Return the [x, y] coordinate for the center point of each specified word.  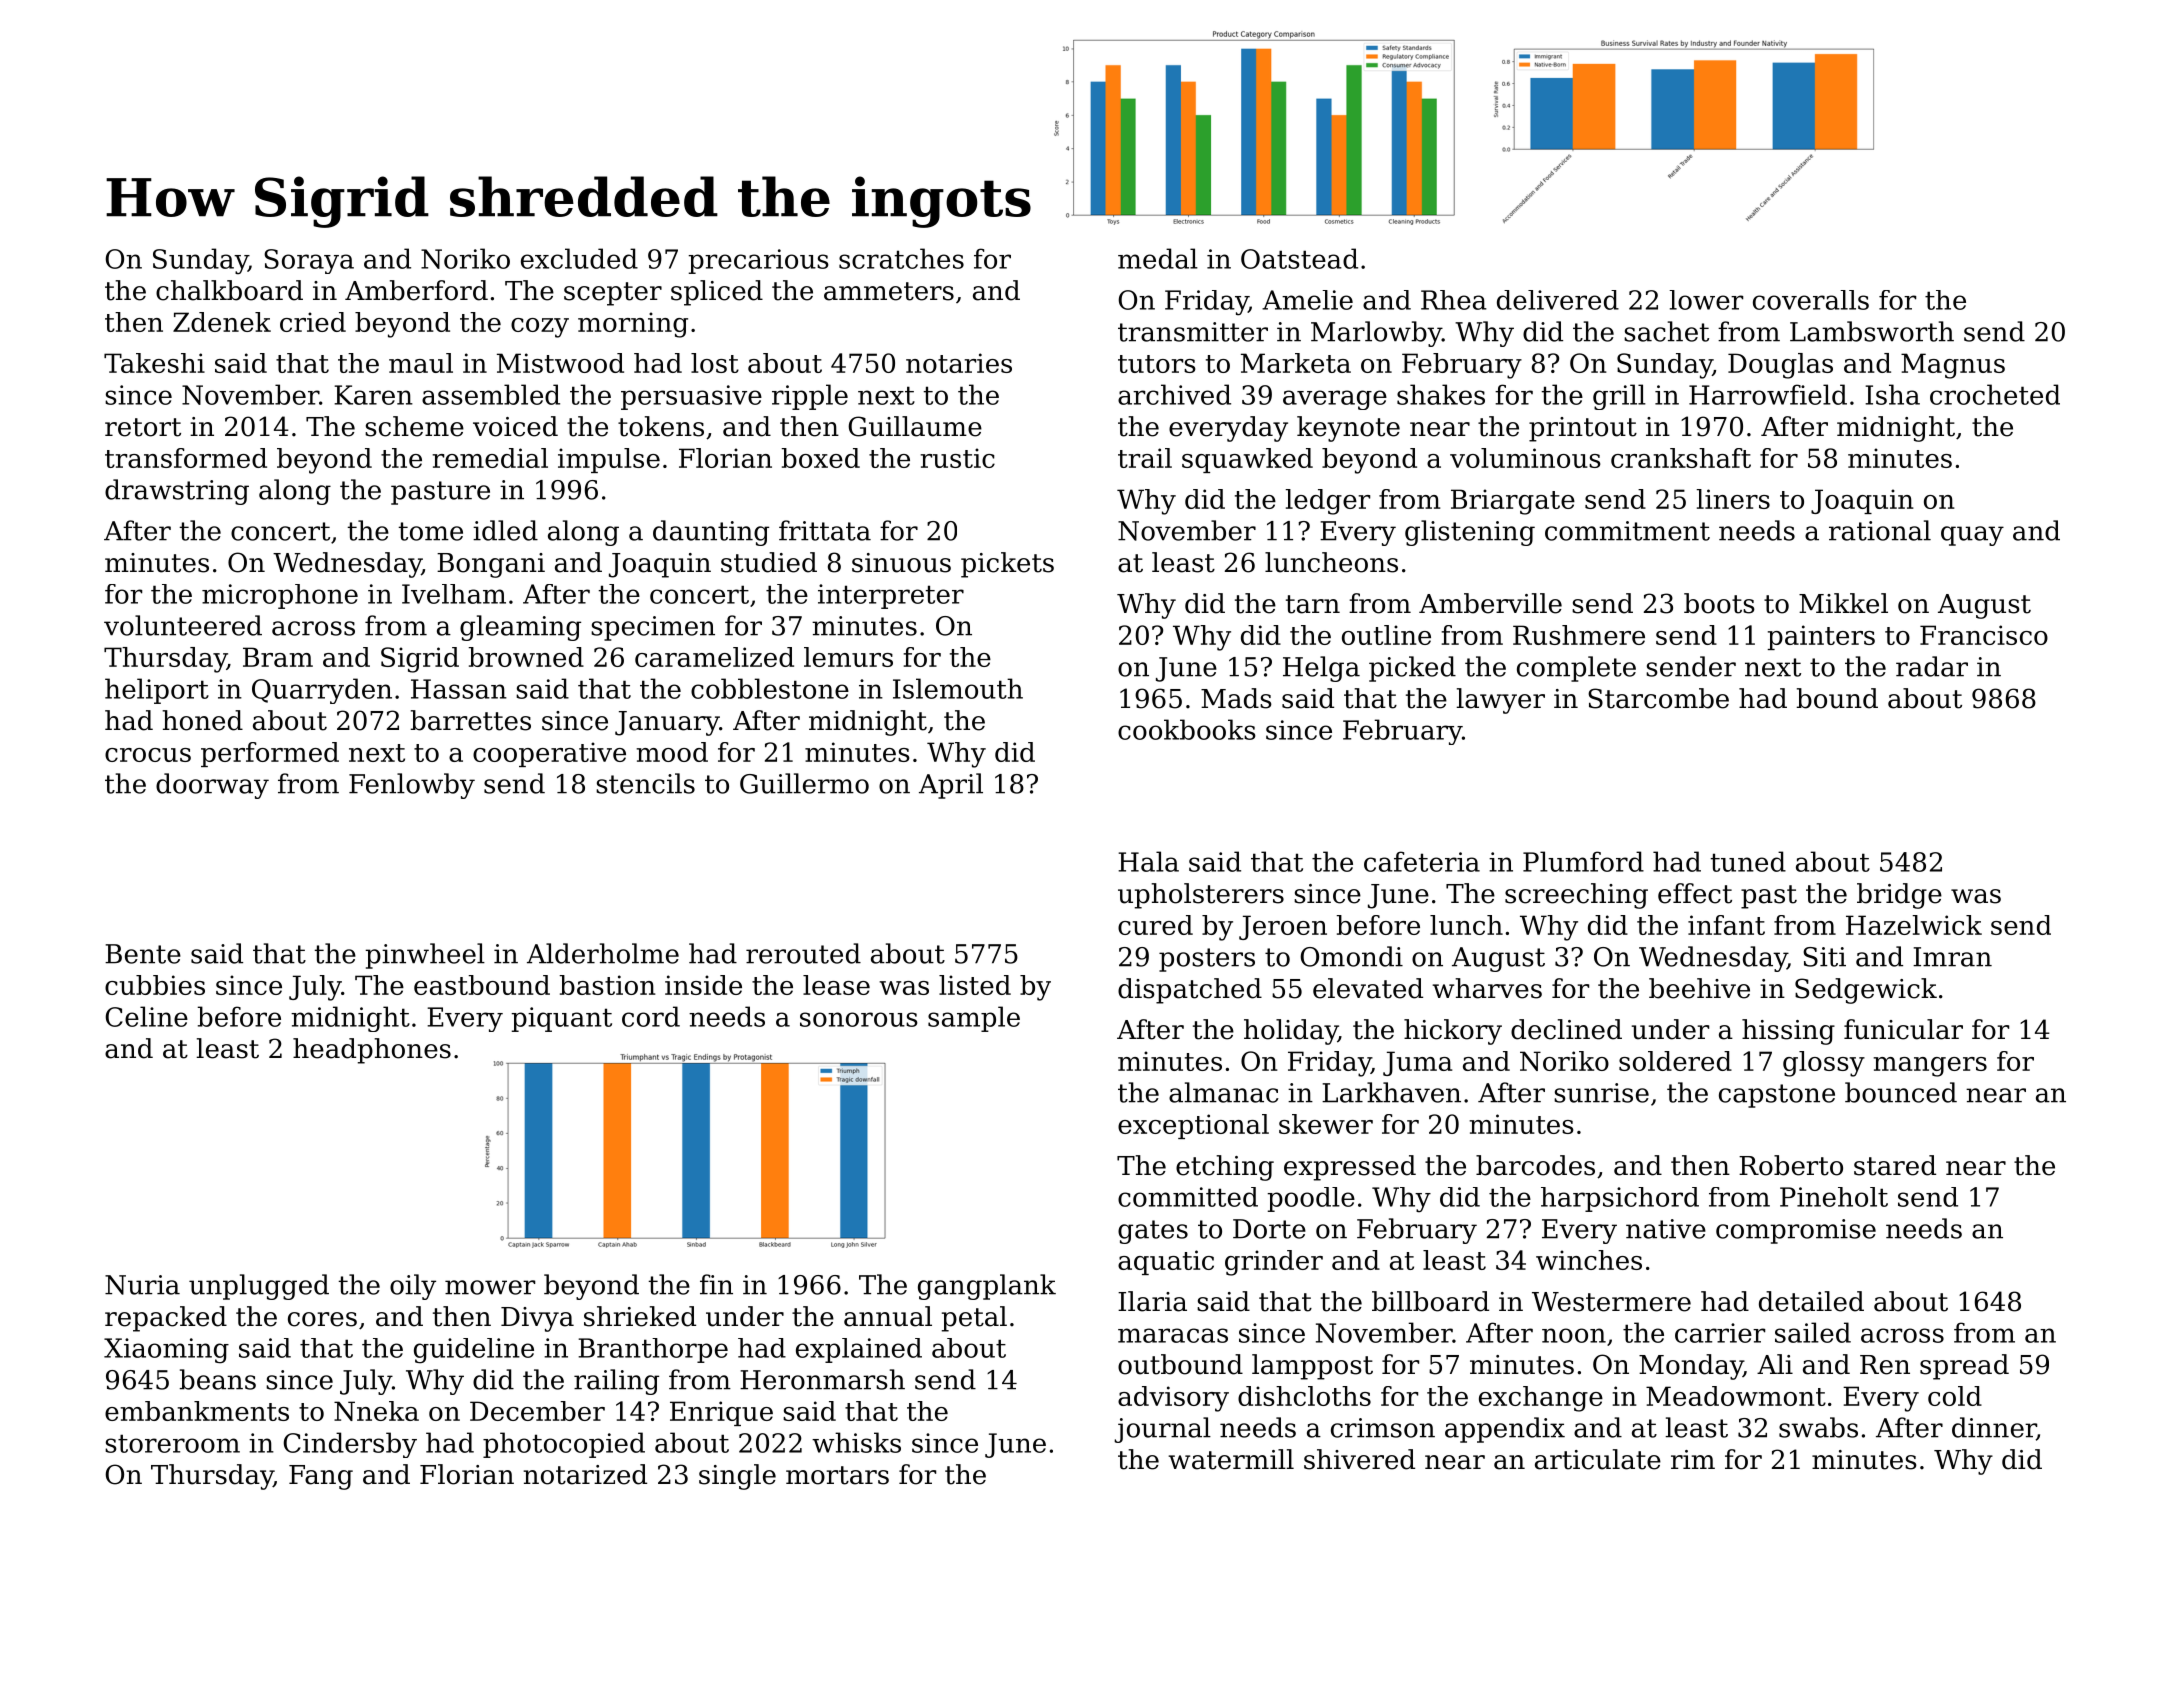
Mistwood [560, 363]
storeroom [172, 1443]
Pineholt [1834, 1197]
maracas [1173, 1335]
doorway [212, 786]
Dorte [1269, 1229]
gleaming [520, 628]
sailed [1813, 1332]
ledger [1327, 502]
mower [490, 1287]
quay [1972, 536]
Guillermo [804, 783]
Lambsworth [1872, 331]
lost [715, 363]
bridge [1899, 896]
